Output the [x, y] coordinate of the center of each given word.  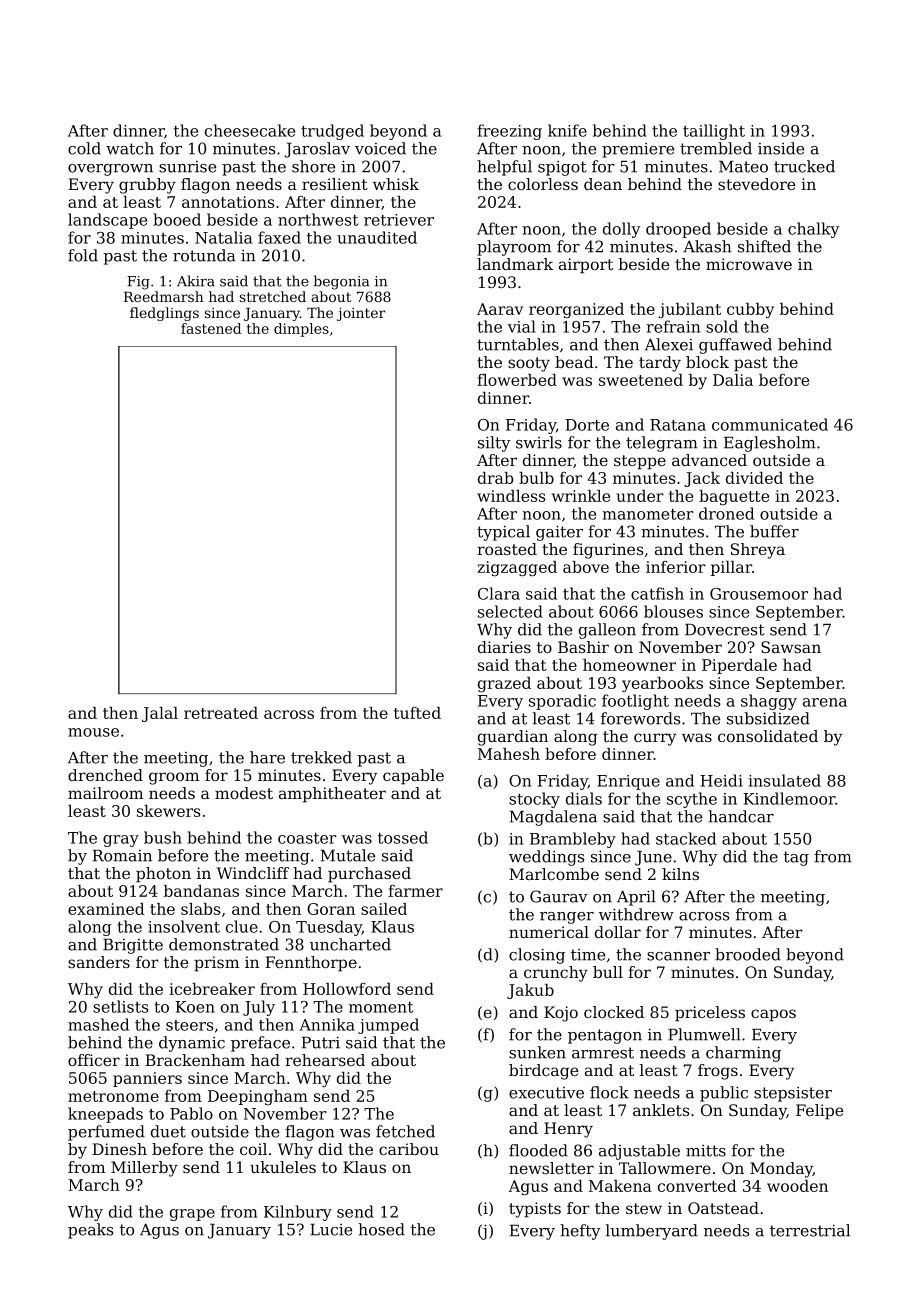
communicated [770, 424]
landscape [107, 221]
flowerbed [517, 380]
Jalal [160, 714]
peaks [90, 1231]
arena [825, 702]
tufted [417, 713]
